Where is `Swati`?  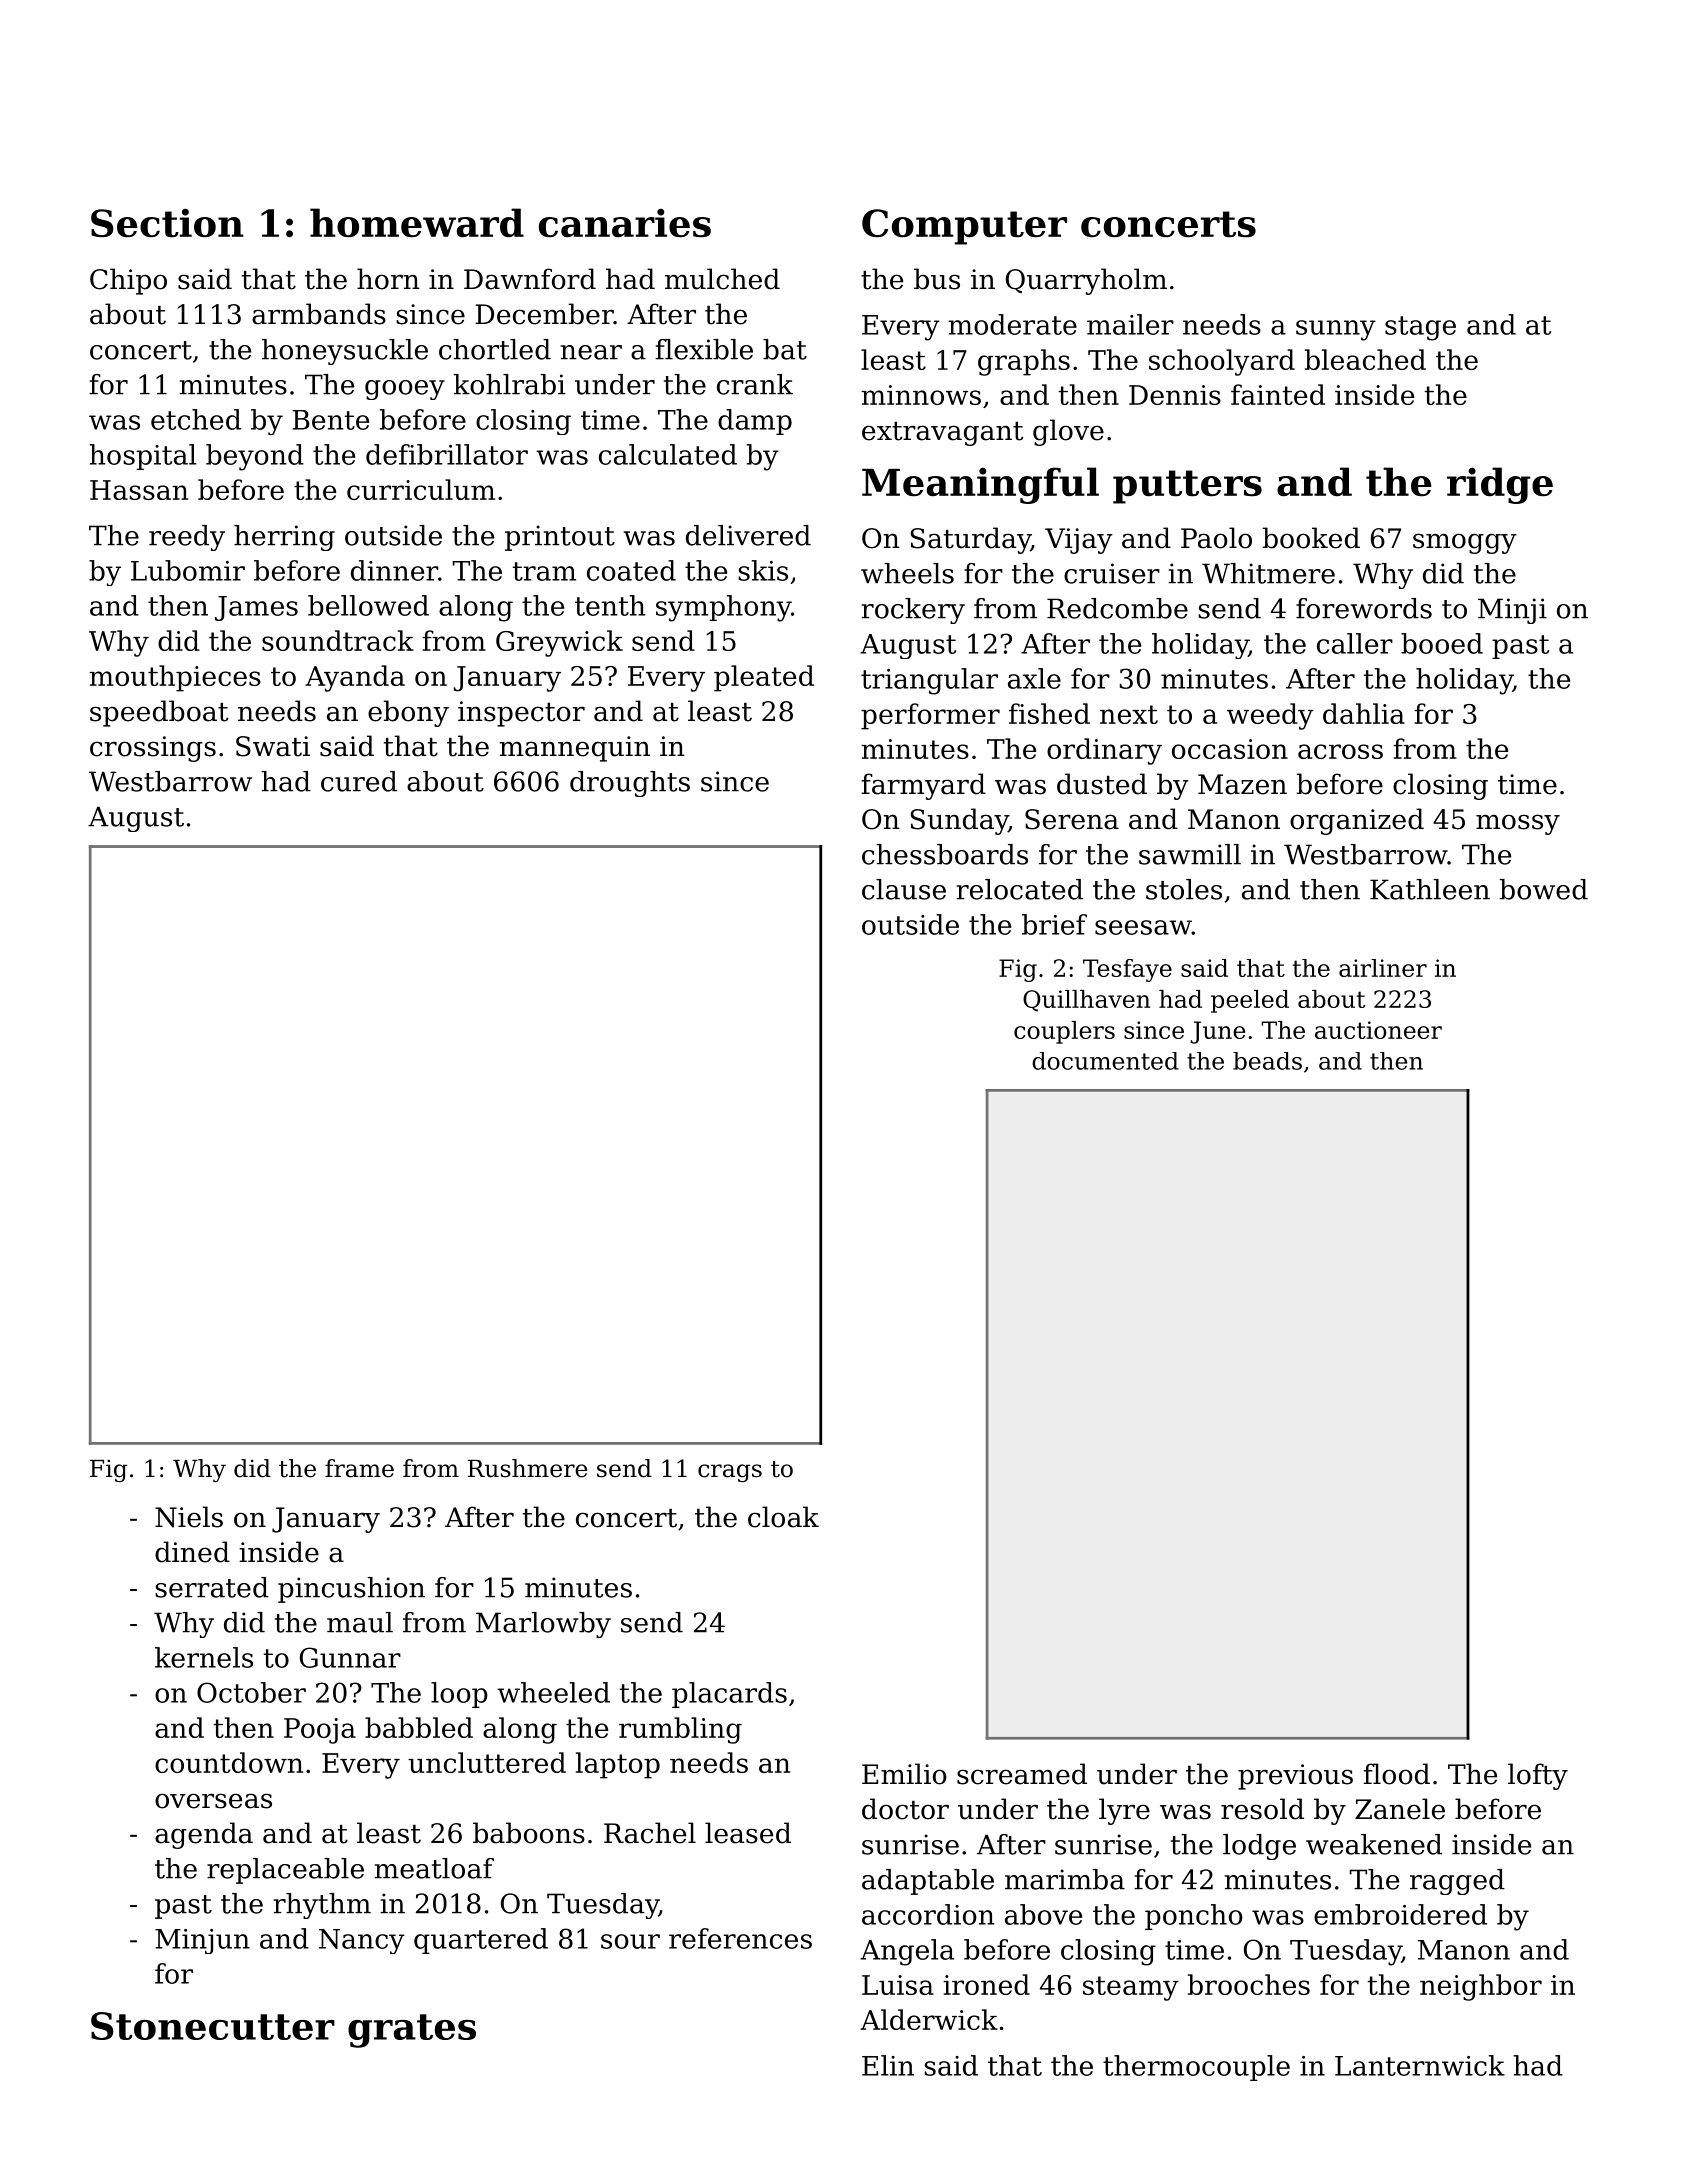
Swati is located at coordinates (273, 746).
